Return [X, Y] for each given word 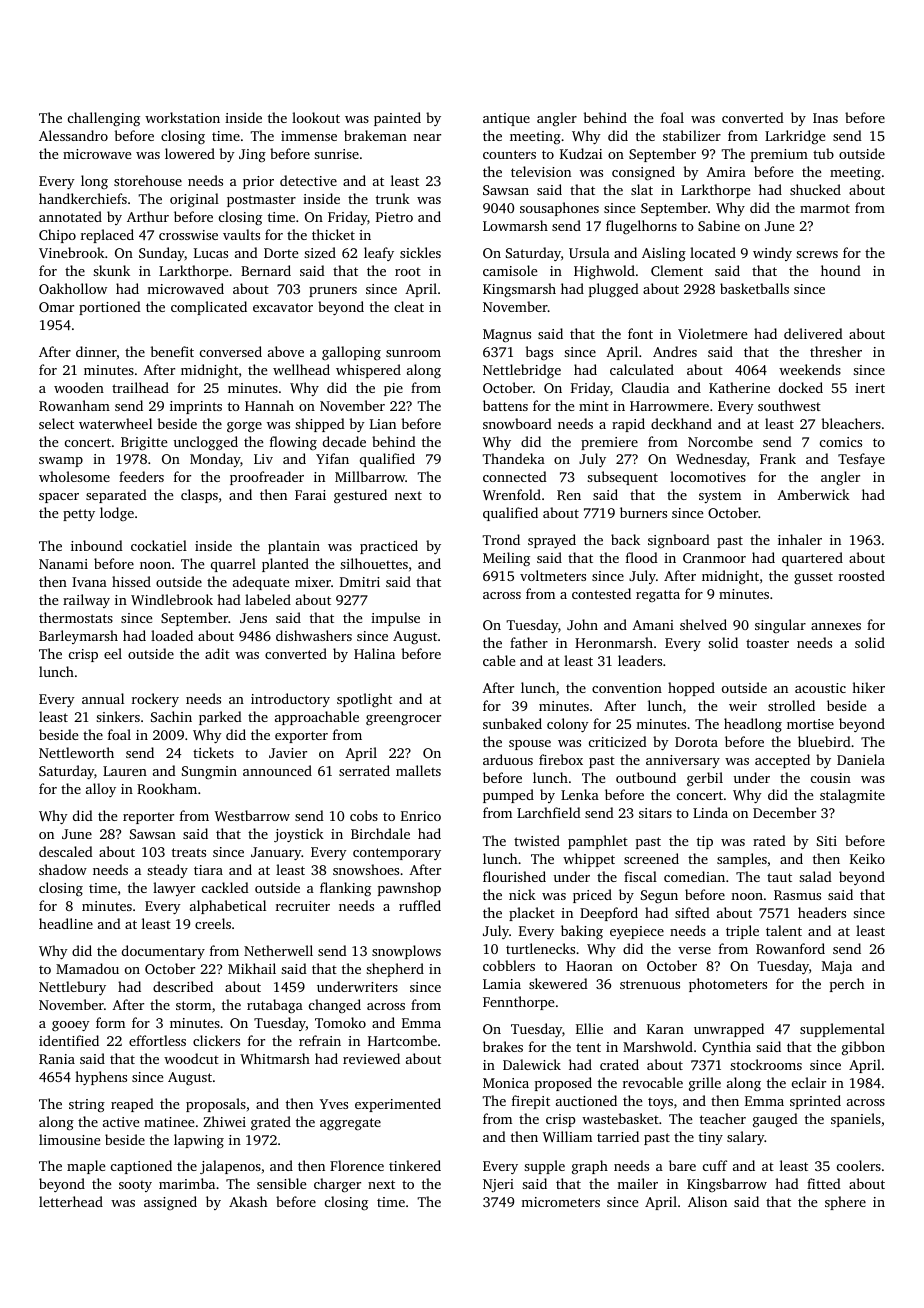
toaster [767, 643]
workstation [182, 117]
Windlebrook [172, 599]
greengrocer [403, 720]
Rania [57, 1059]
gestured [360, 496]
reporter [148, 818]
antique [506, 119]
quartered [812, 559]
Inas [825, 118]
